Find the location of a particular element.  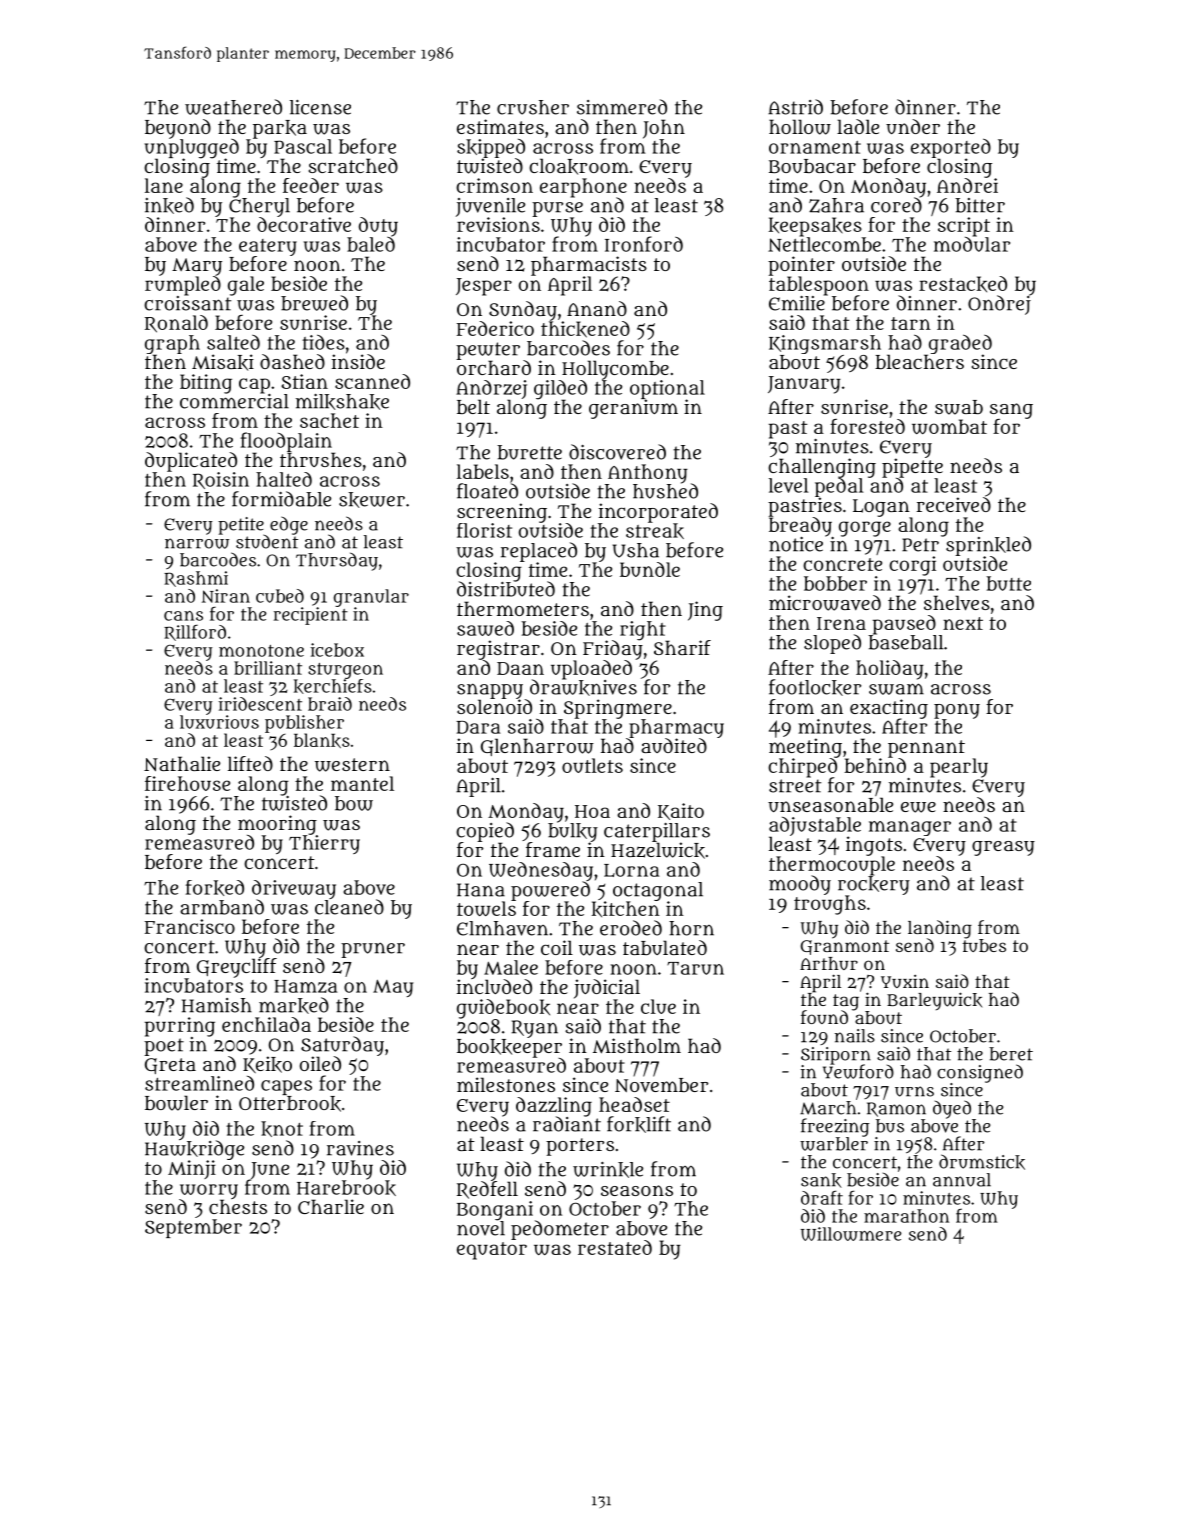

unseasonable is located at coordinates (830, 804).
